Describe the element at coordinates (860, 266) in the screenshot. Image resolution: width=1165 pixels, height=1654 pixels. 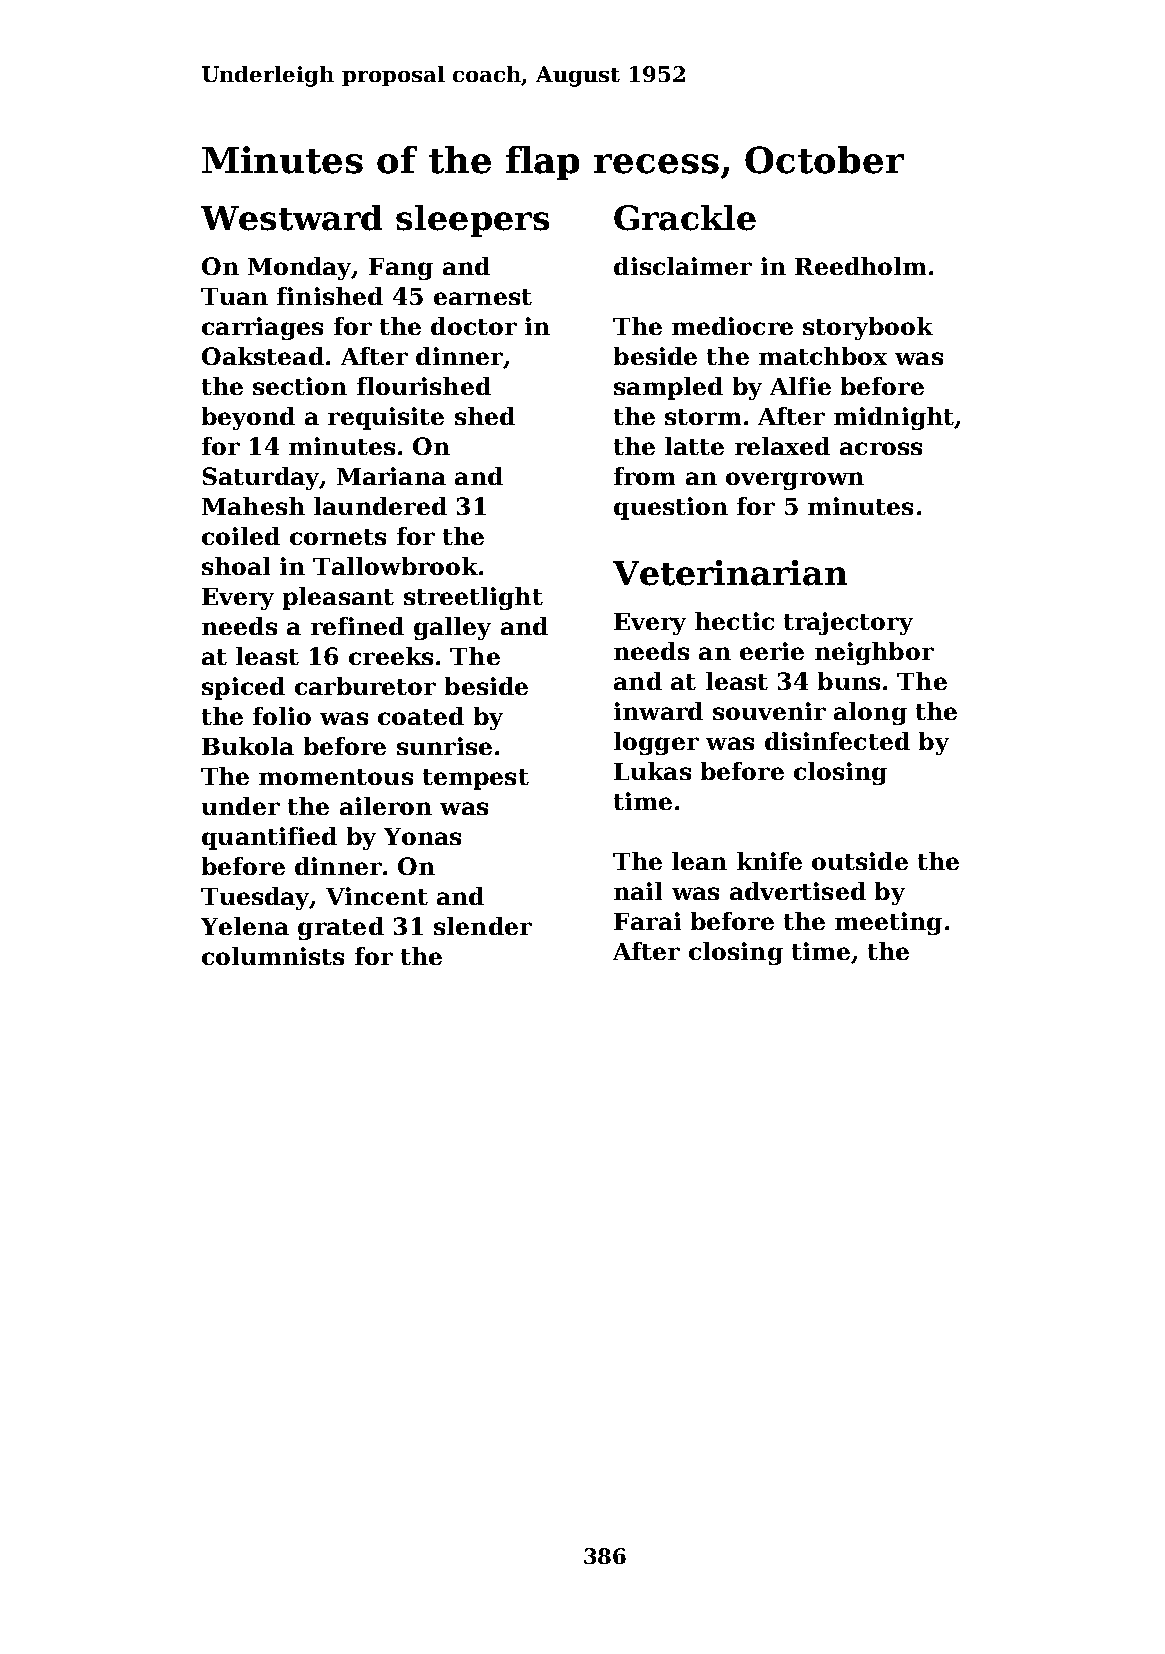
I see `Reedholm` at that location.
